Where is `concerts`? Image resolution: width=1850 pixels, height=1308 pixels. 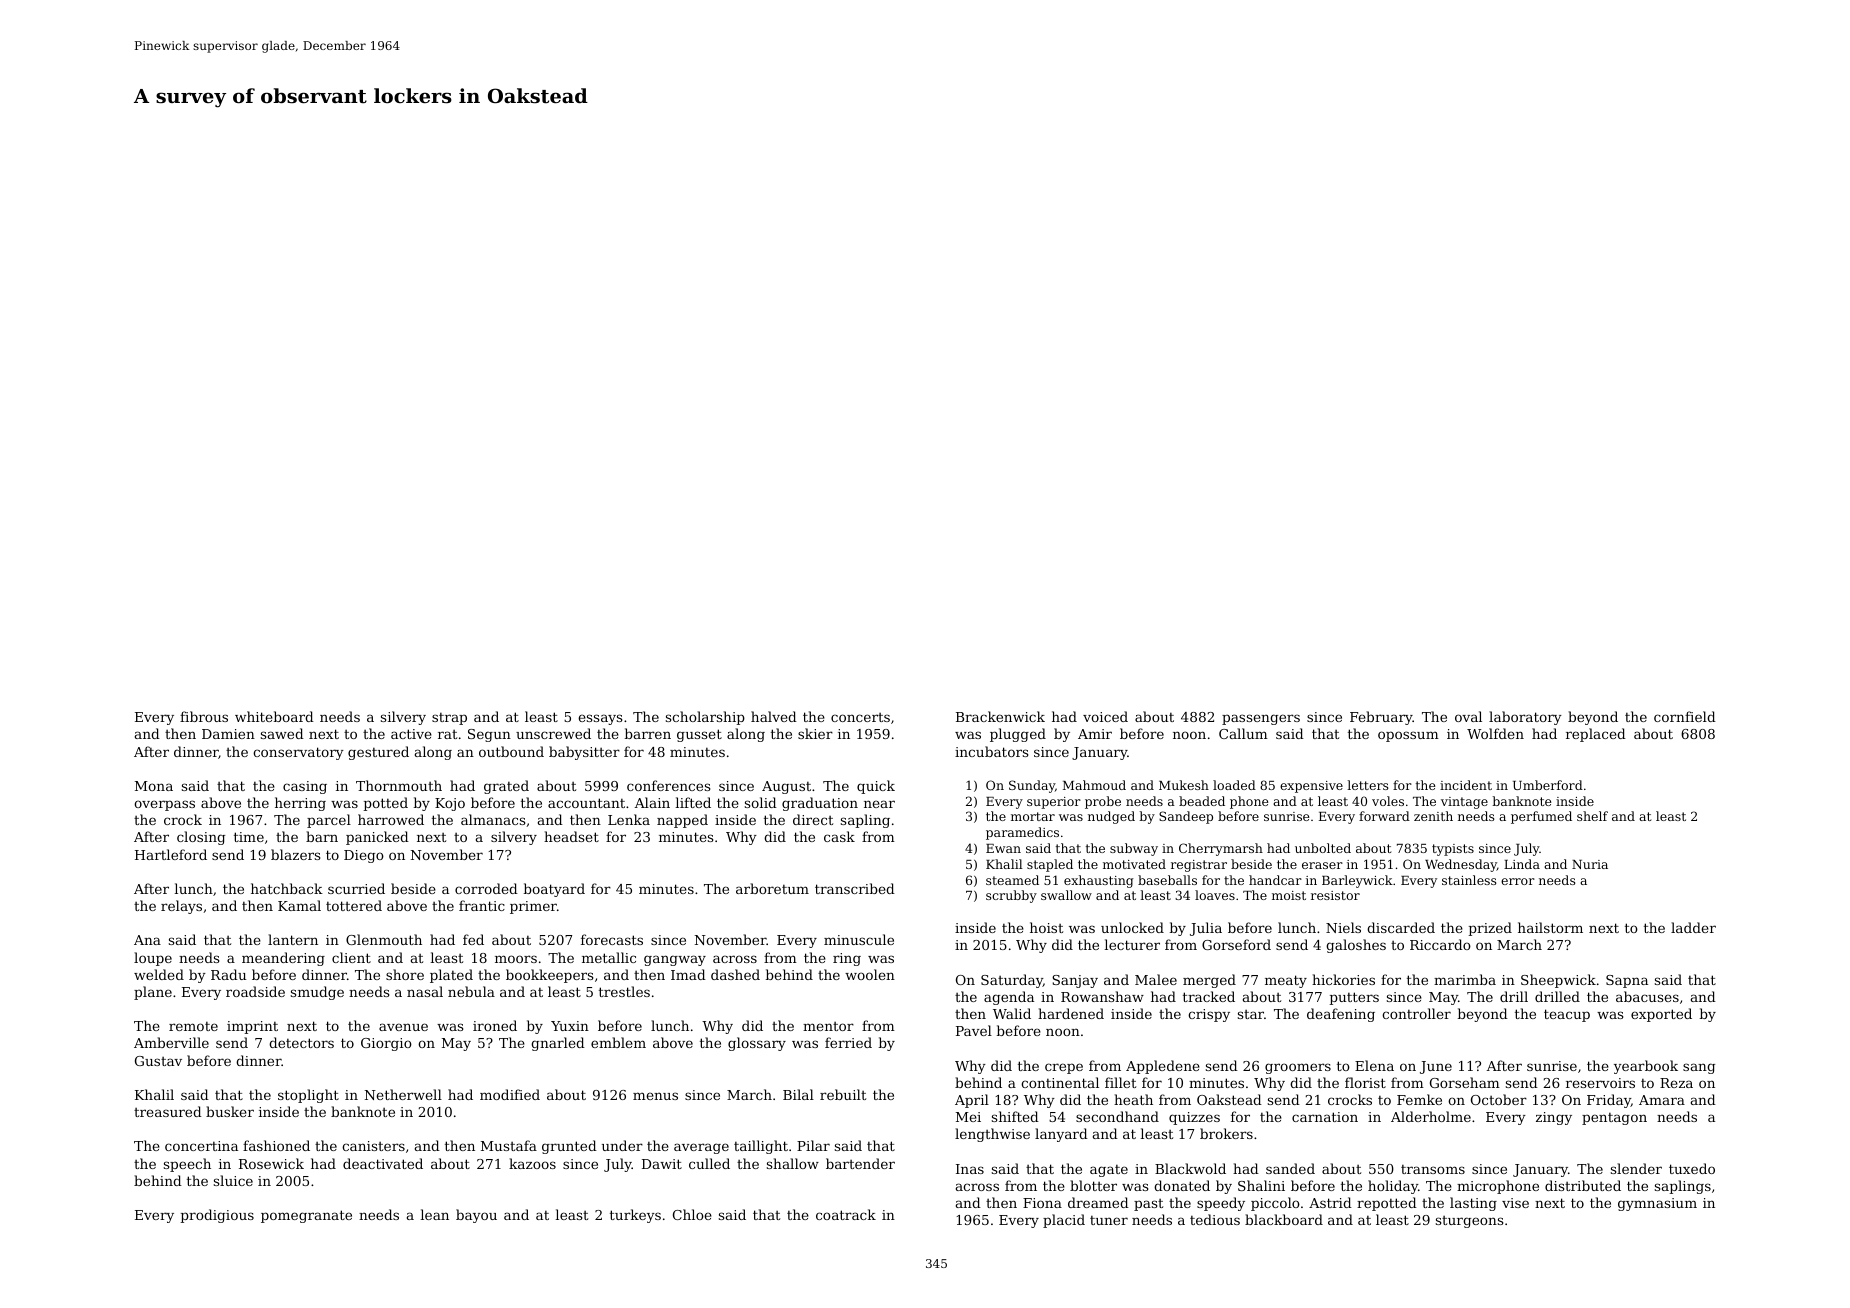
concerts is located at coordinates (860, 717).
